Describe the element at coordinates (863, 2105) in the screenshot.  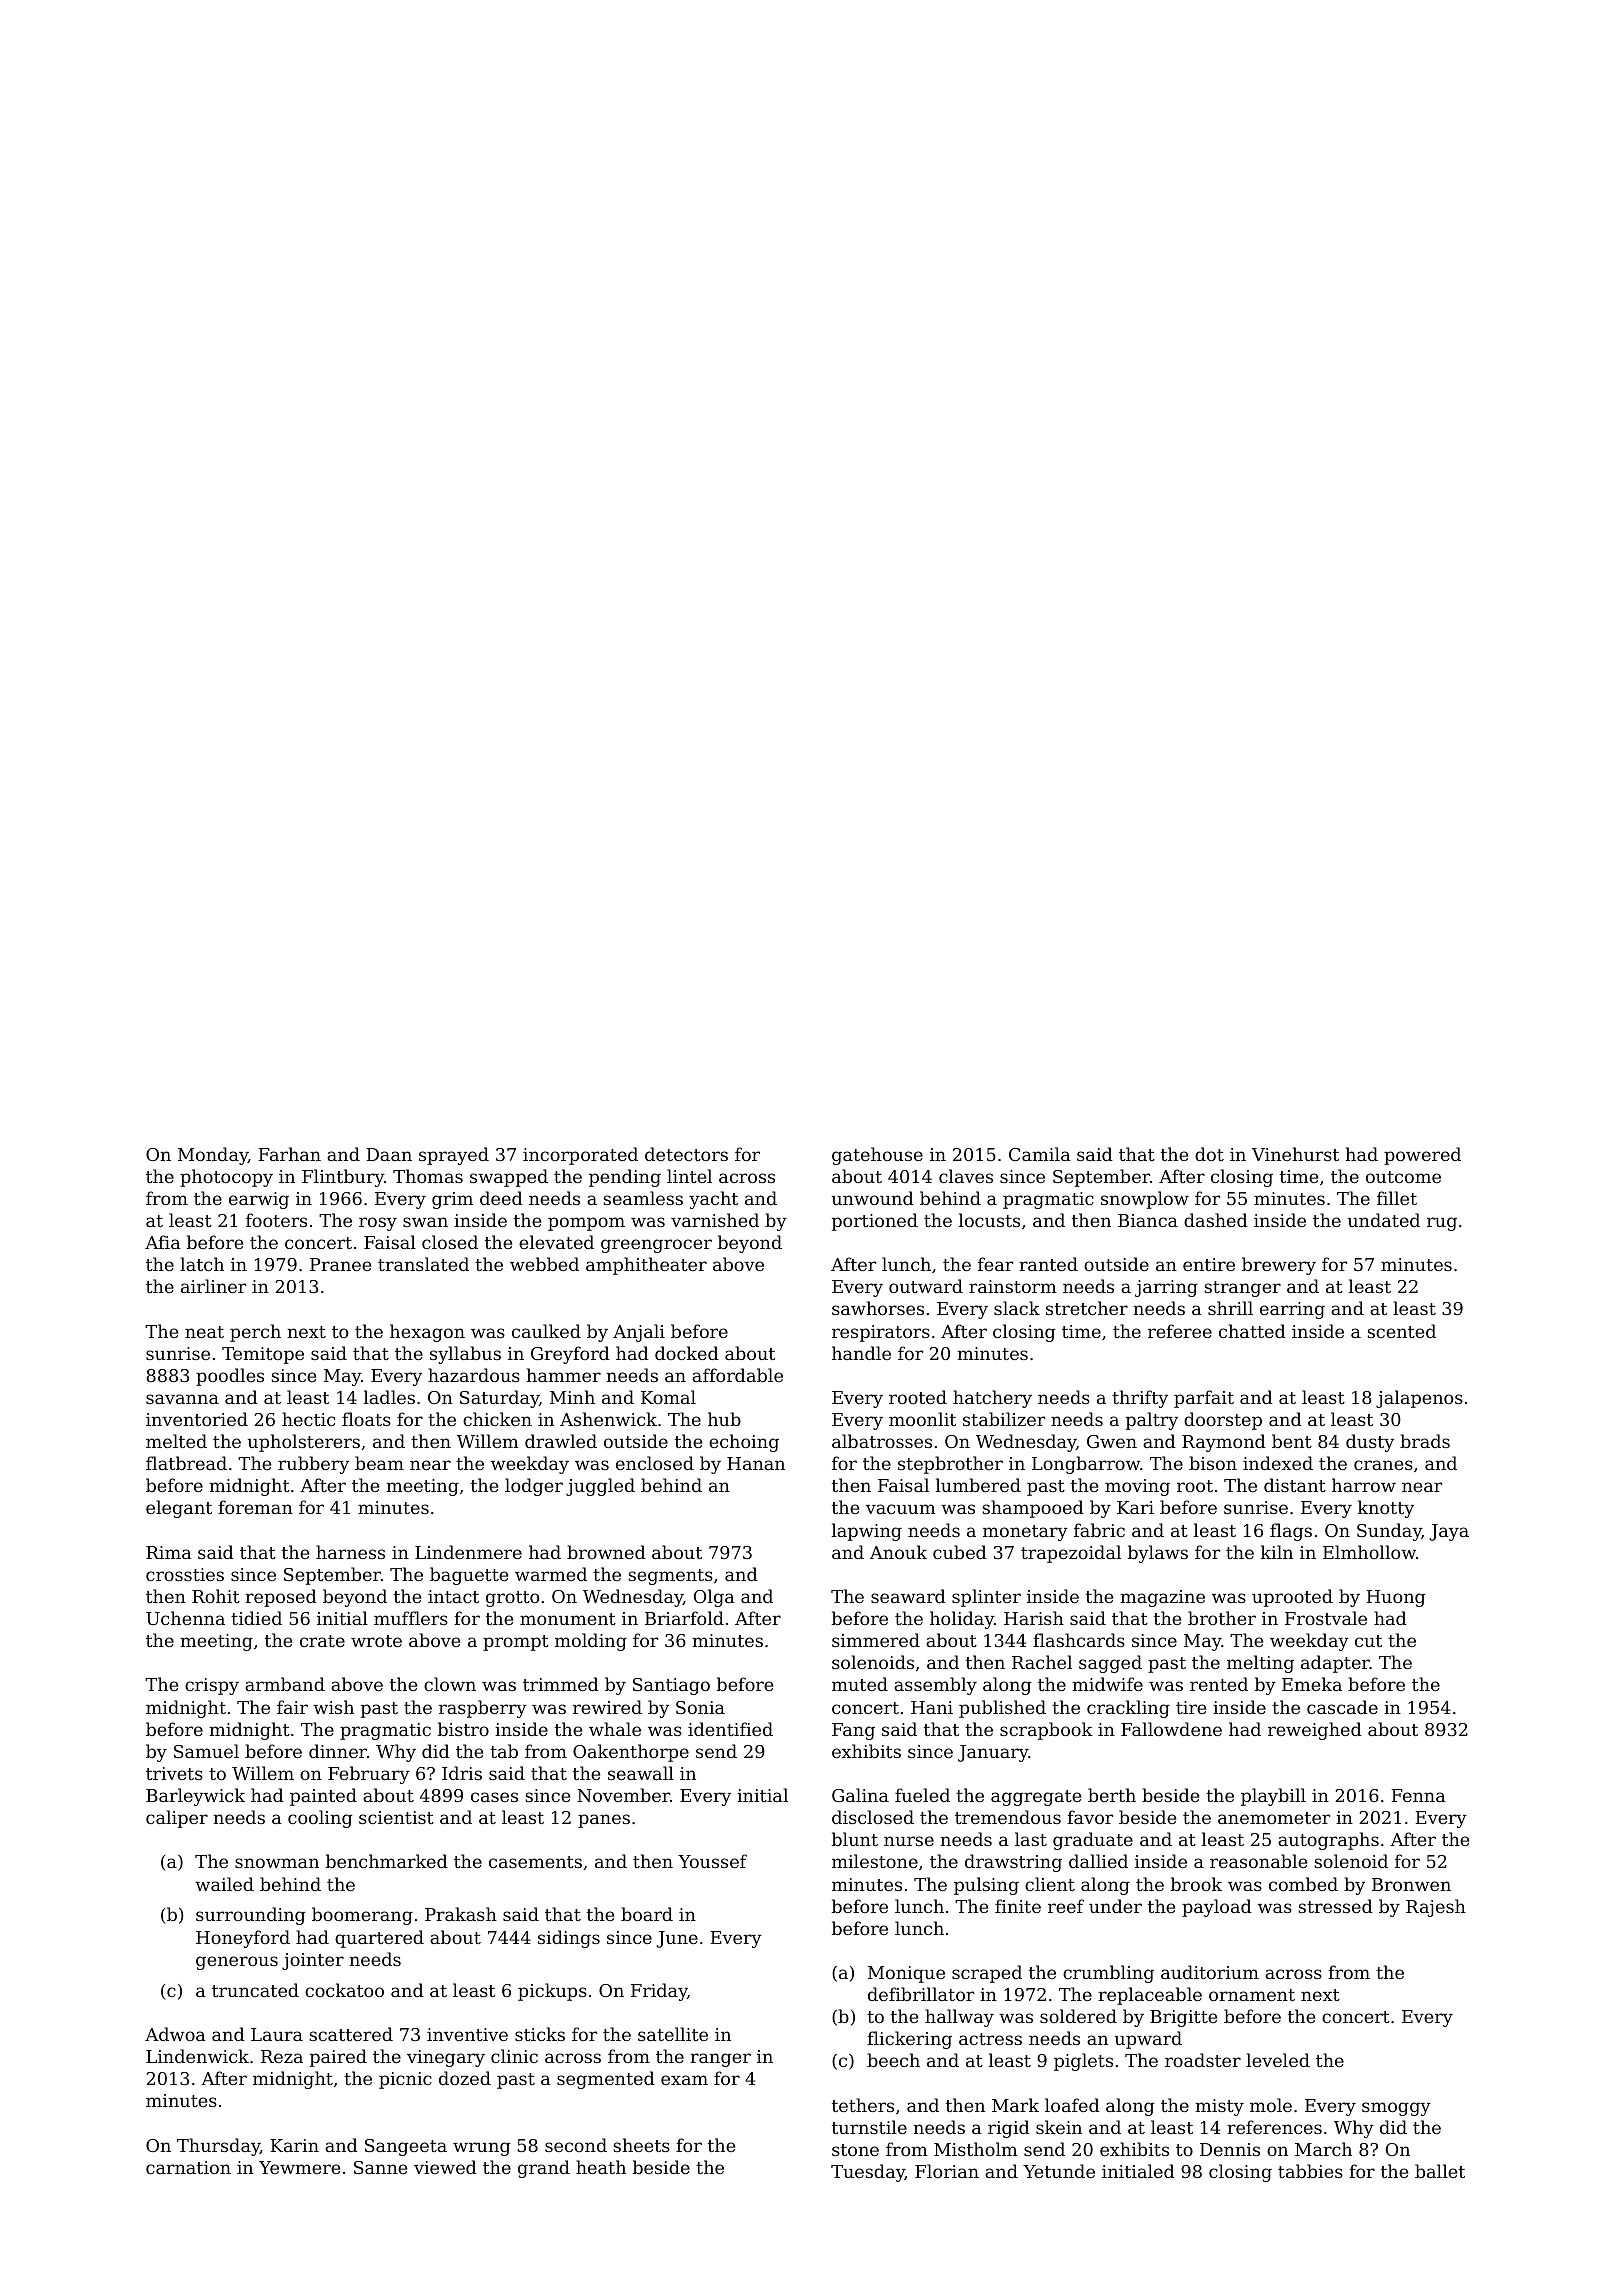
I see `tethers` at that location.
